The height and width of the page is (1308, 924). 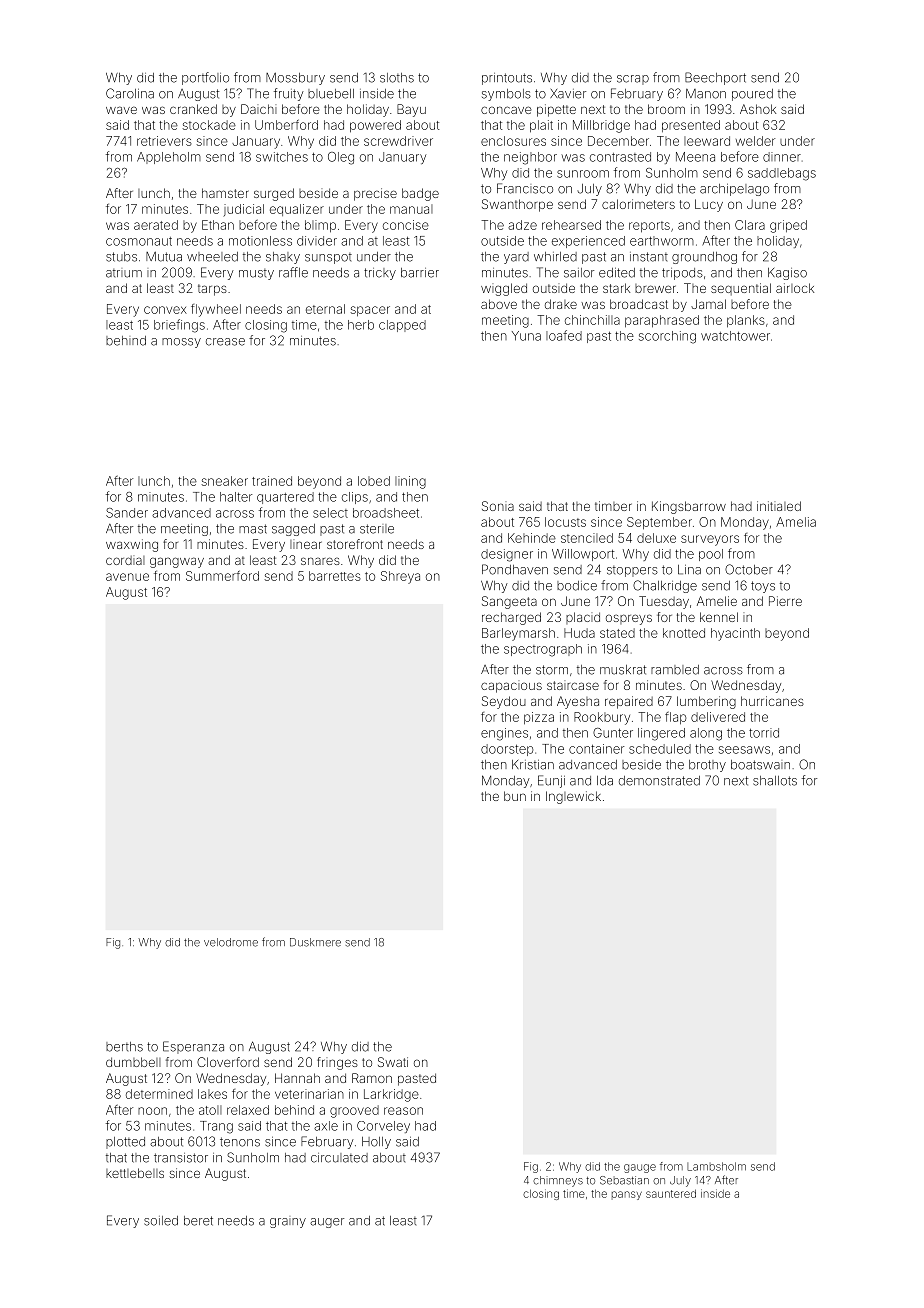 What do you see at coordinates (231, 942) in the page?
I see `velodrome` at bounding box center [231, 942].
